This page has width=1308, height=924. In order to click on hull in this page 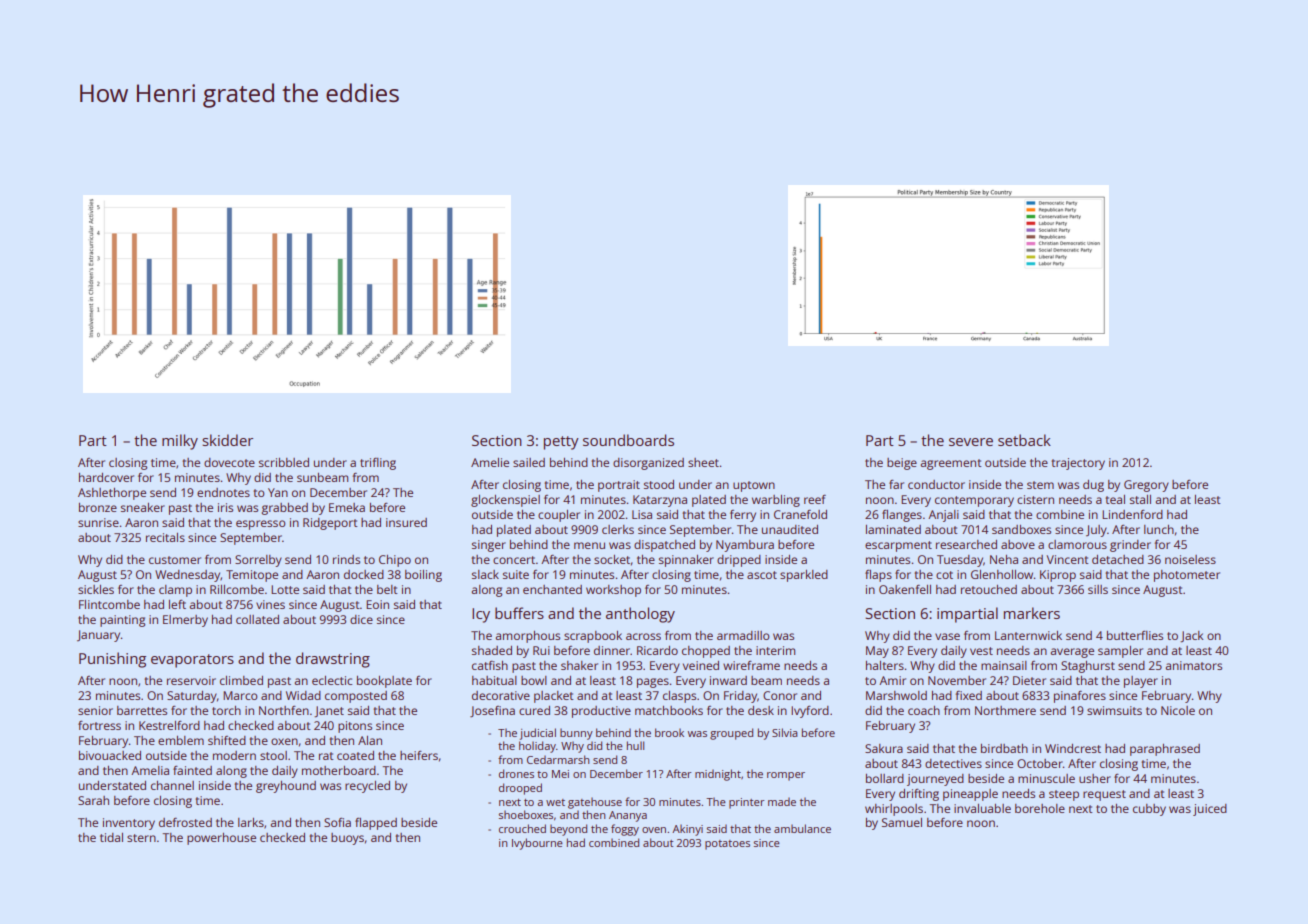, I will do `click(635, 745)`.
